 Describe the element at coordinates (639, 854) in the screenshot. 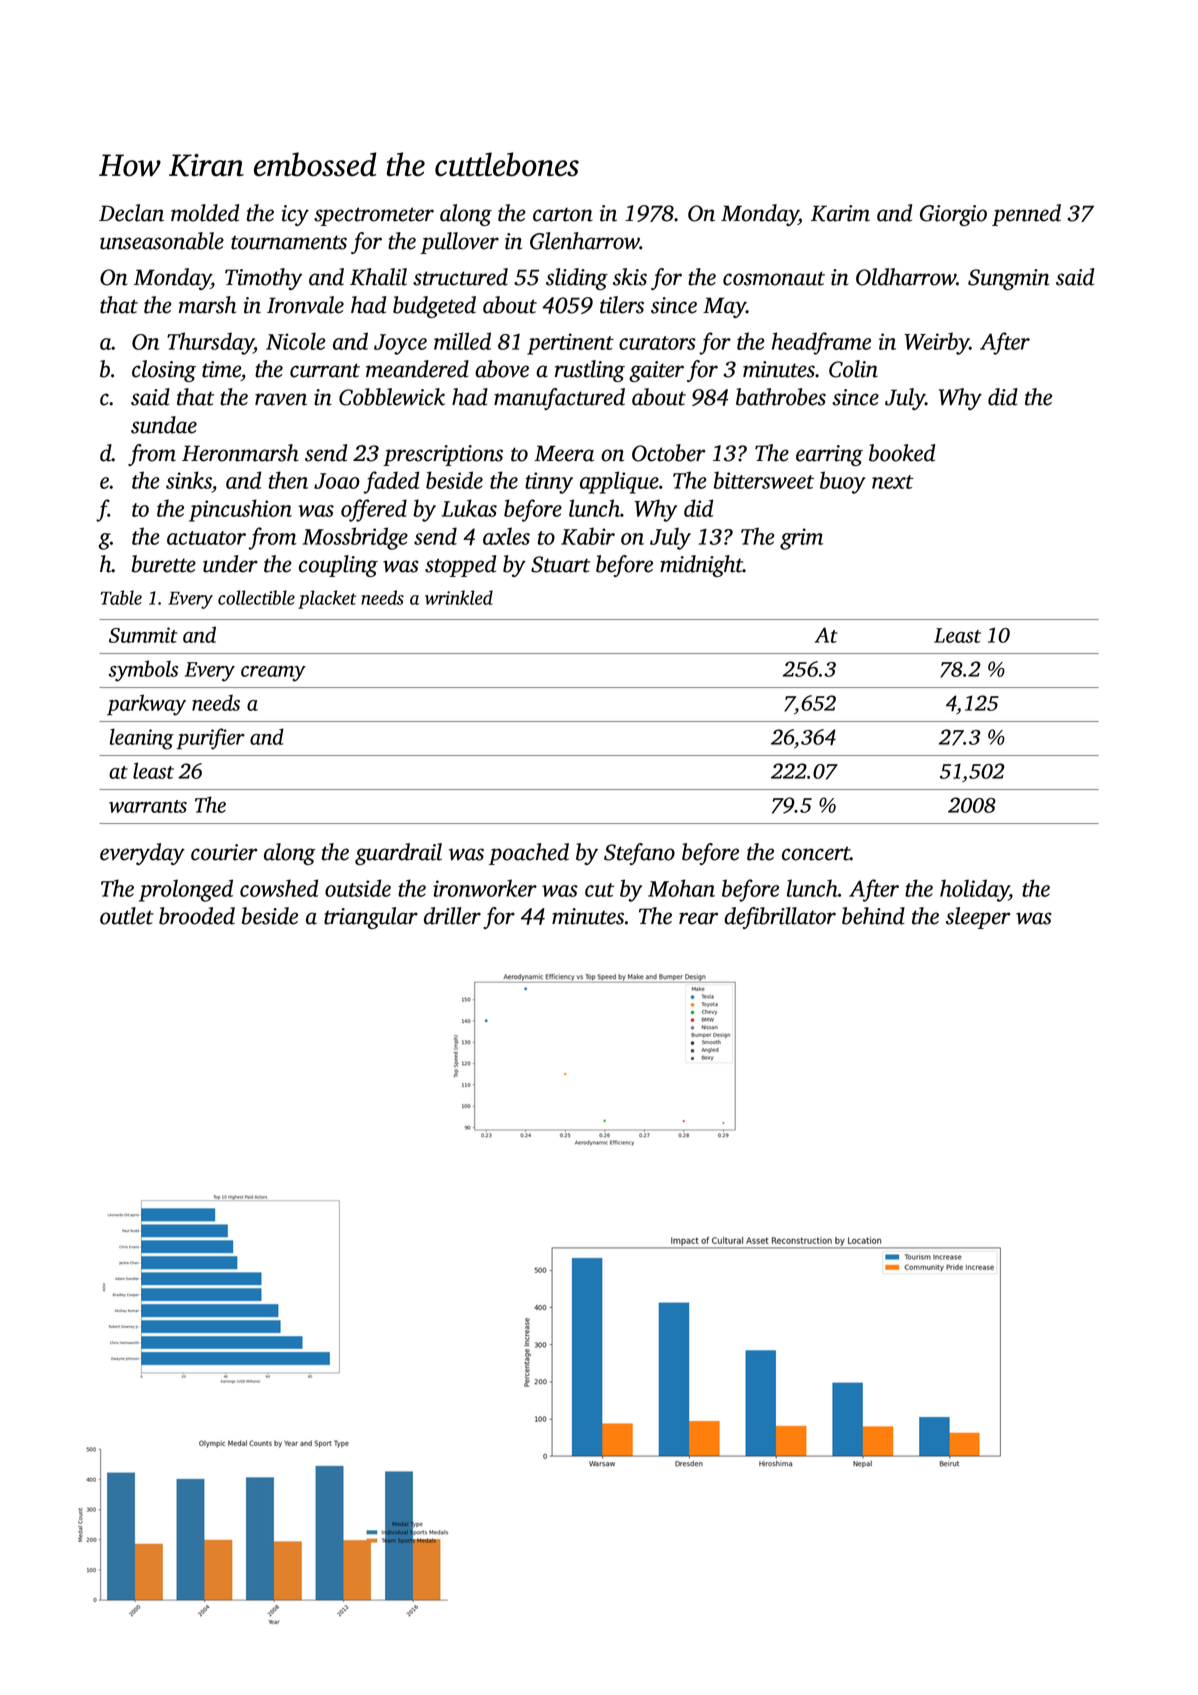

I see `Stefano` at that location.
